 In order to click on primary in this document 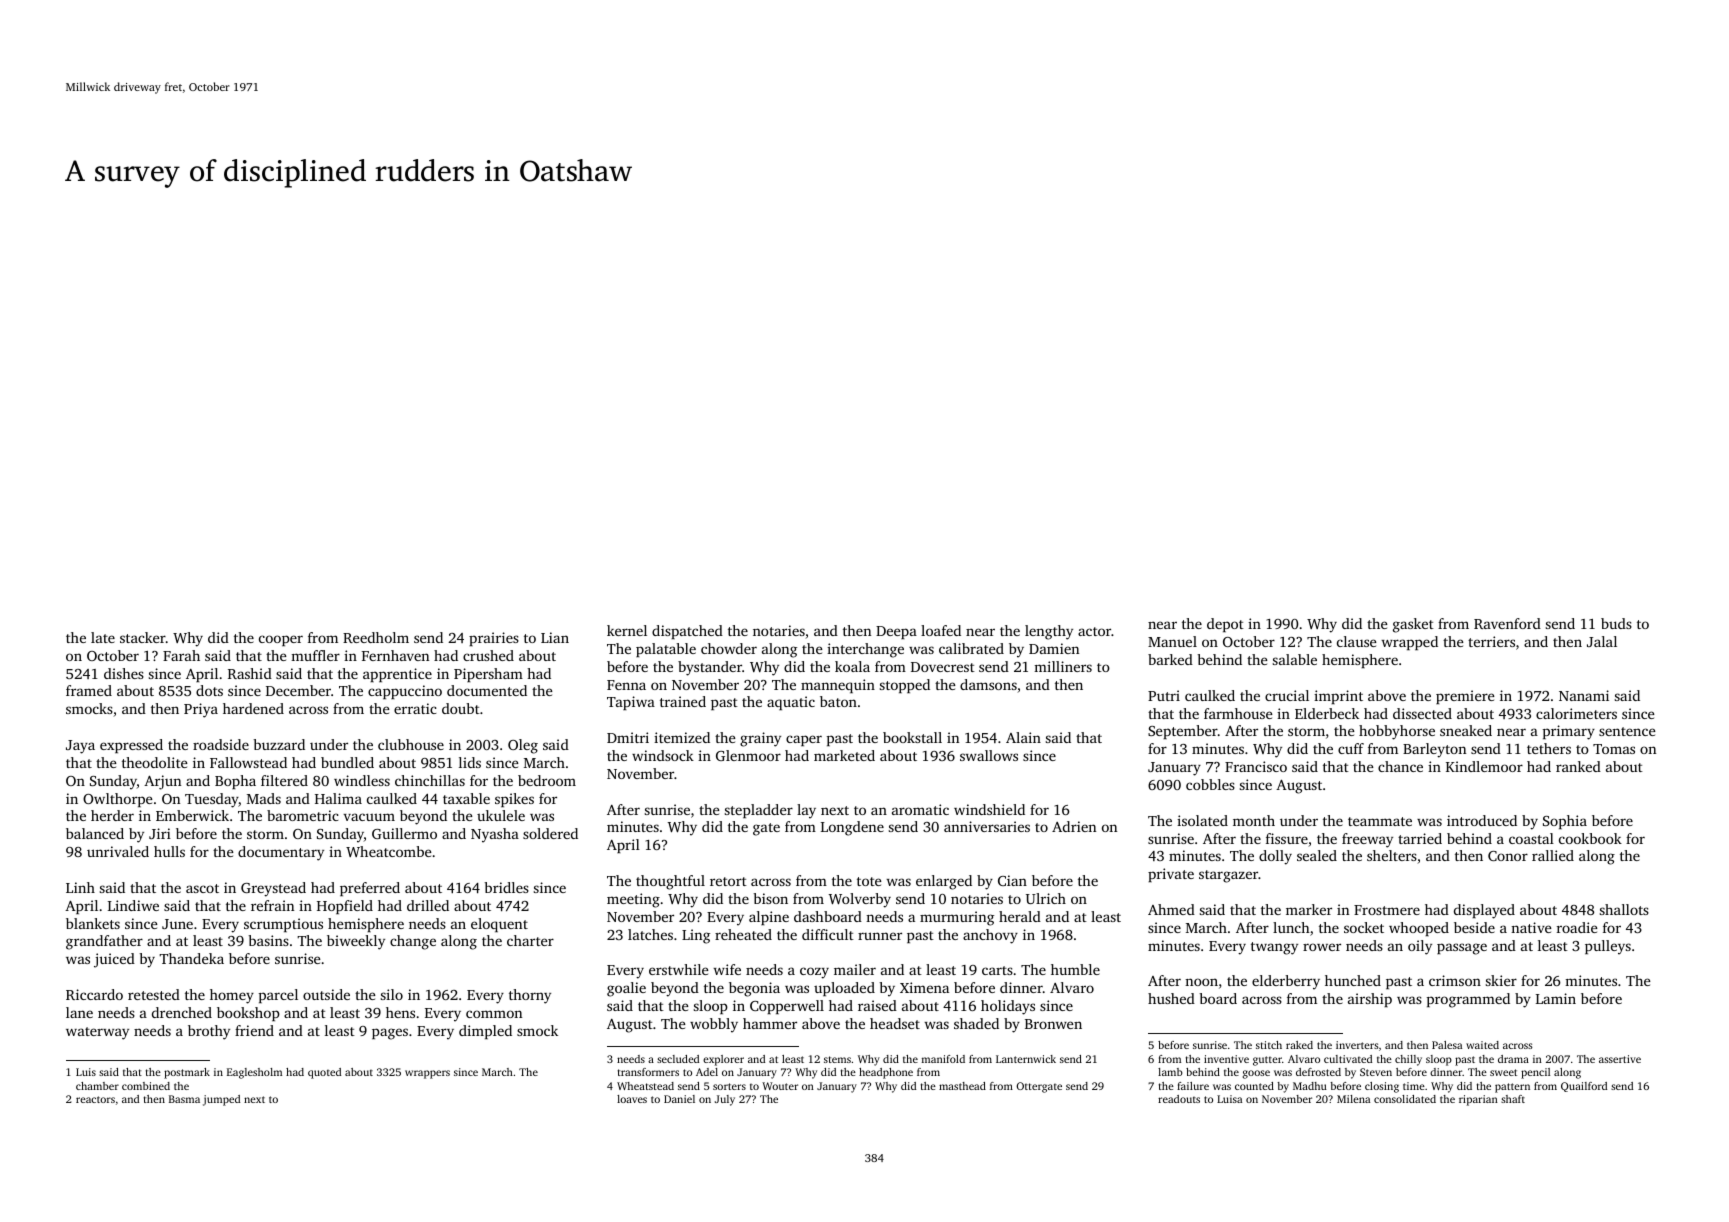, I will do `click(1569, 732)`.
